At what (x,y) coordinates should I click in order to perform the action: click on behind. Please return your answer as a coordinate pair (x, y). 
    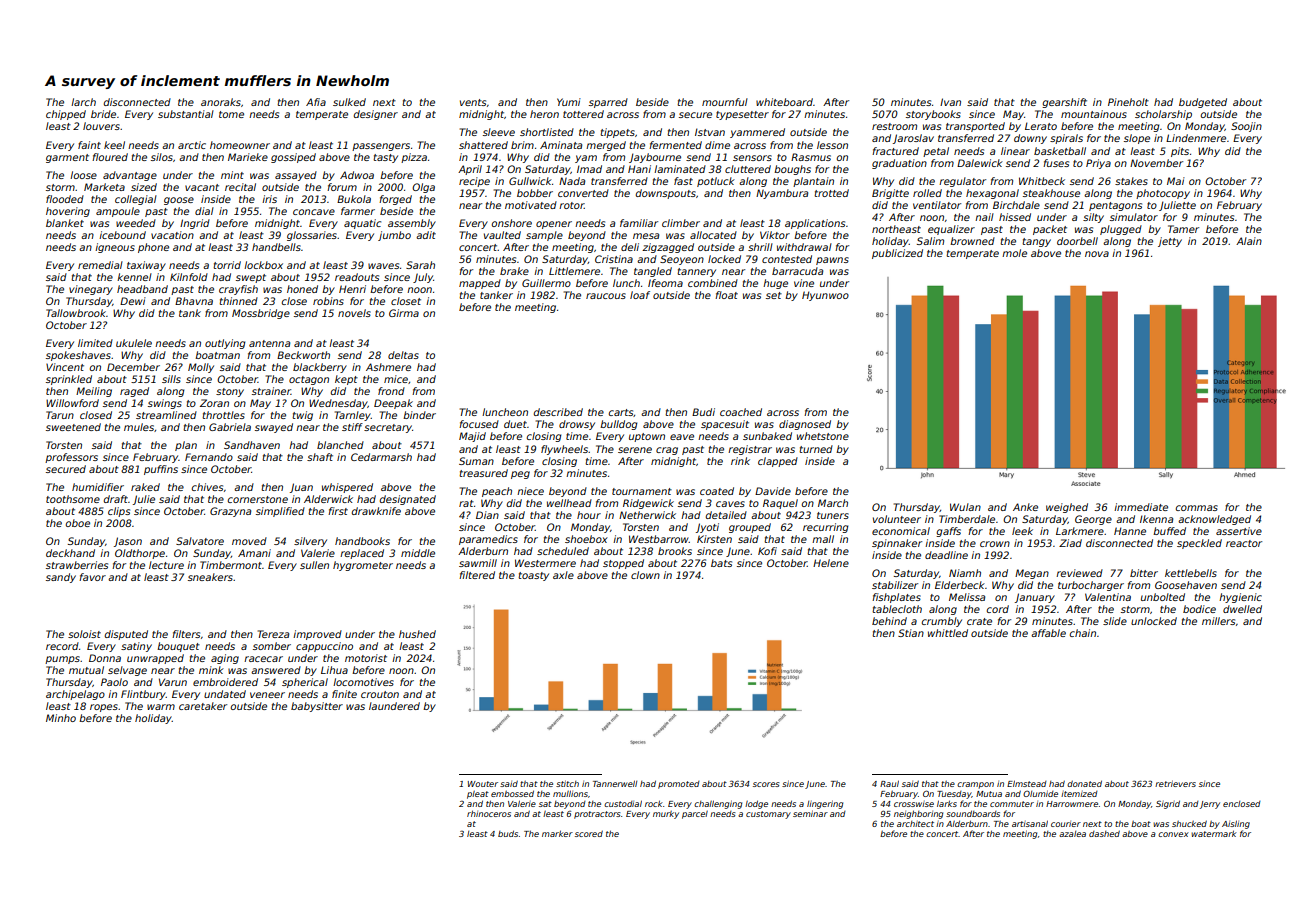
    Looking at the image, I should click on (889, 621).
